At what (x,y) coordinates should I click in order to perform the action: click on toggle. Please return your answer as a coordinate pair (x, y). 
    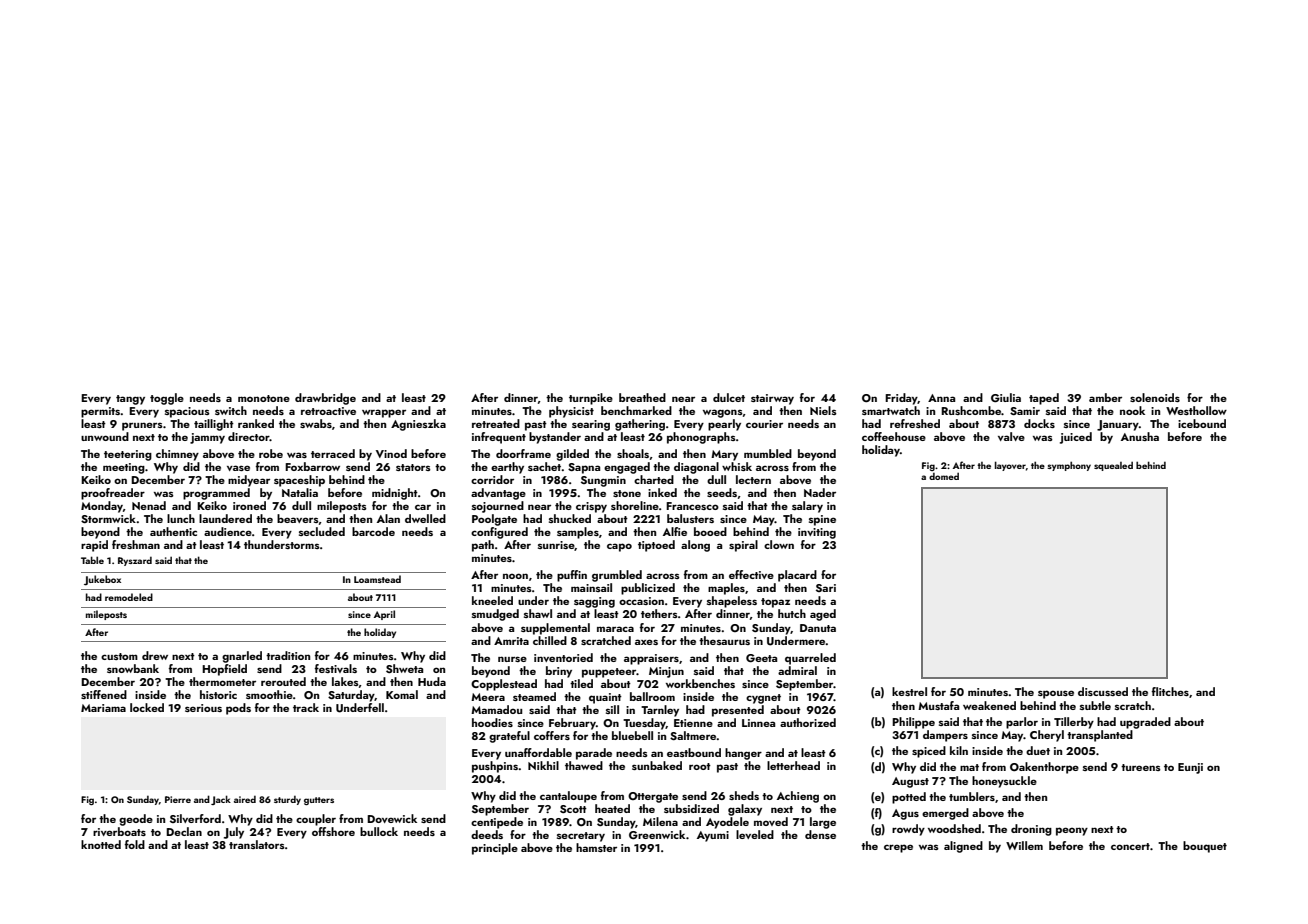
    Looking at the image, I should click on (167, 399).
